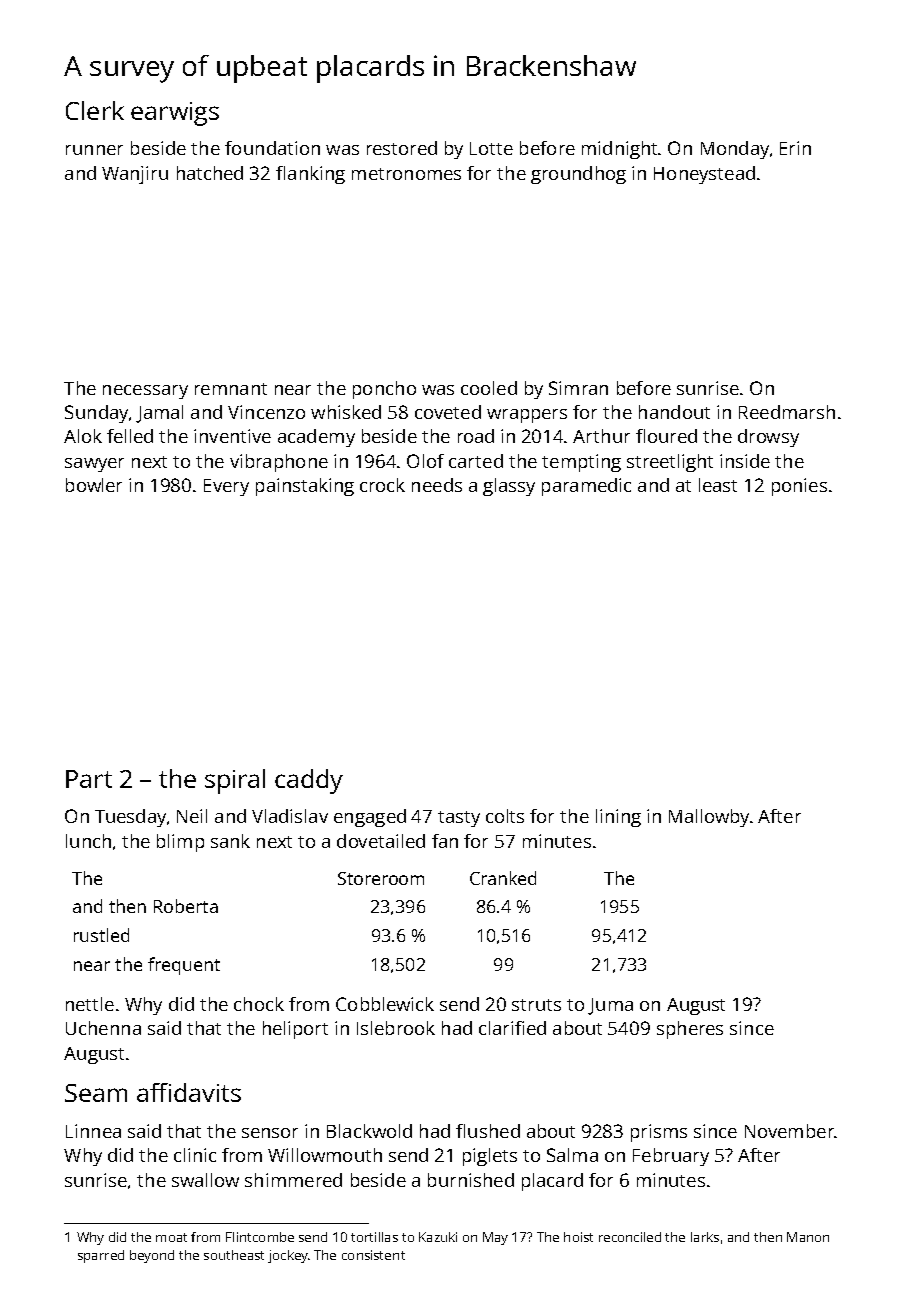 The height and width of the page is (1316, 908). What do you see at coordinates (709, 818) in the page?
I see `Mallowby` at bounding box center [709, 818].
